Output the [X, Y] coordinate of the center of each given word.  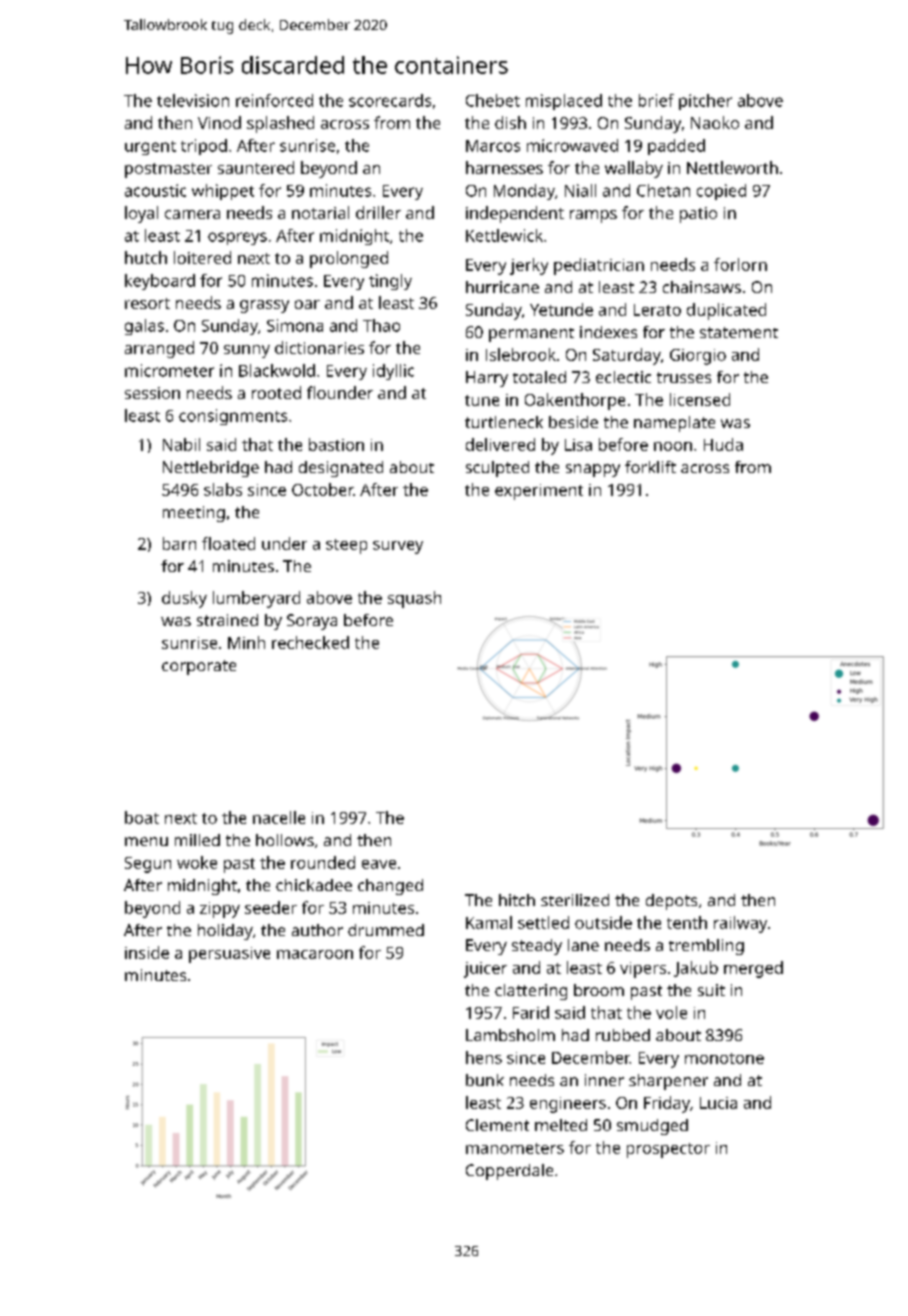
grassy [264, 306]
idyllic [393, 372]
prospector [668, 1150]
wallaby [634, 169]
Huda [723, 444]
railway [740, 924]
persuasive [229, 955]
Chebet [493, 100]
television [193, 100]
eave [379, 864]
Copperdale [509, 1172]
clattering [531, 992]
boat [142, 817]
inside [147, 952]
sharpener [668, 1082]
